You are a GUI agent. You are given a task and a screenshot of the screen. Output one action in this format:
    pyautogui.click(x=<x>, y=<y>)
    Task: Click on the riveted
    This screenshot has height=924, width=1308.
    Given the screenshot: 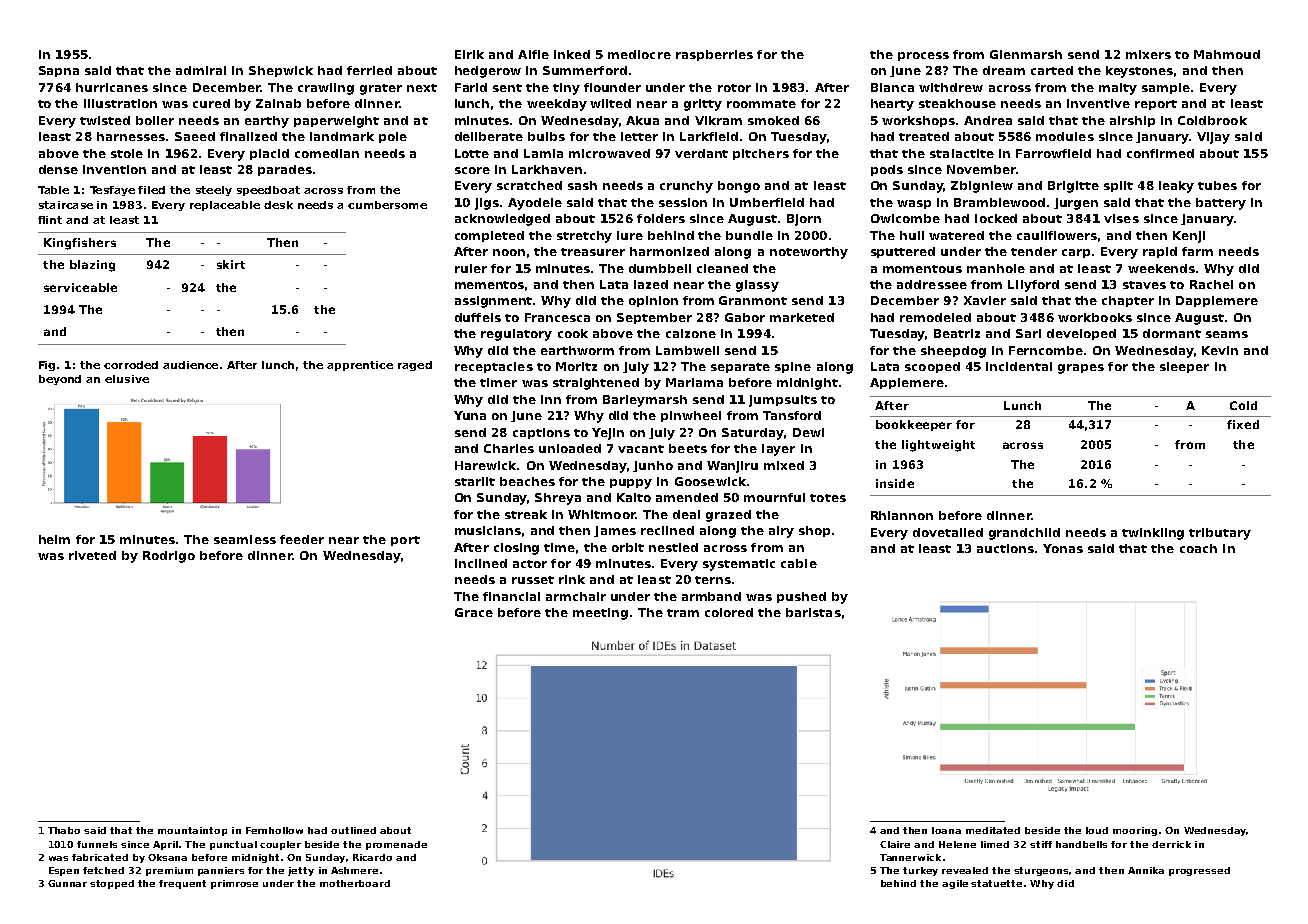 What is the action you would take?
    pyautogui.click(x=92, y=555)
